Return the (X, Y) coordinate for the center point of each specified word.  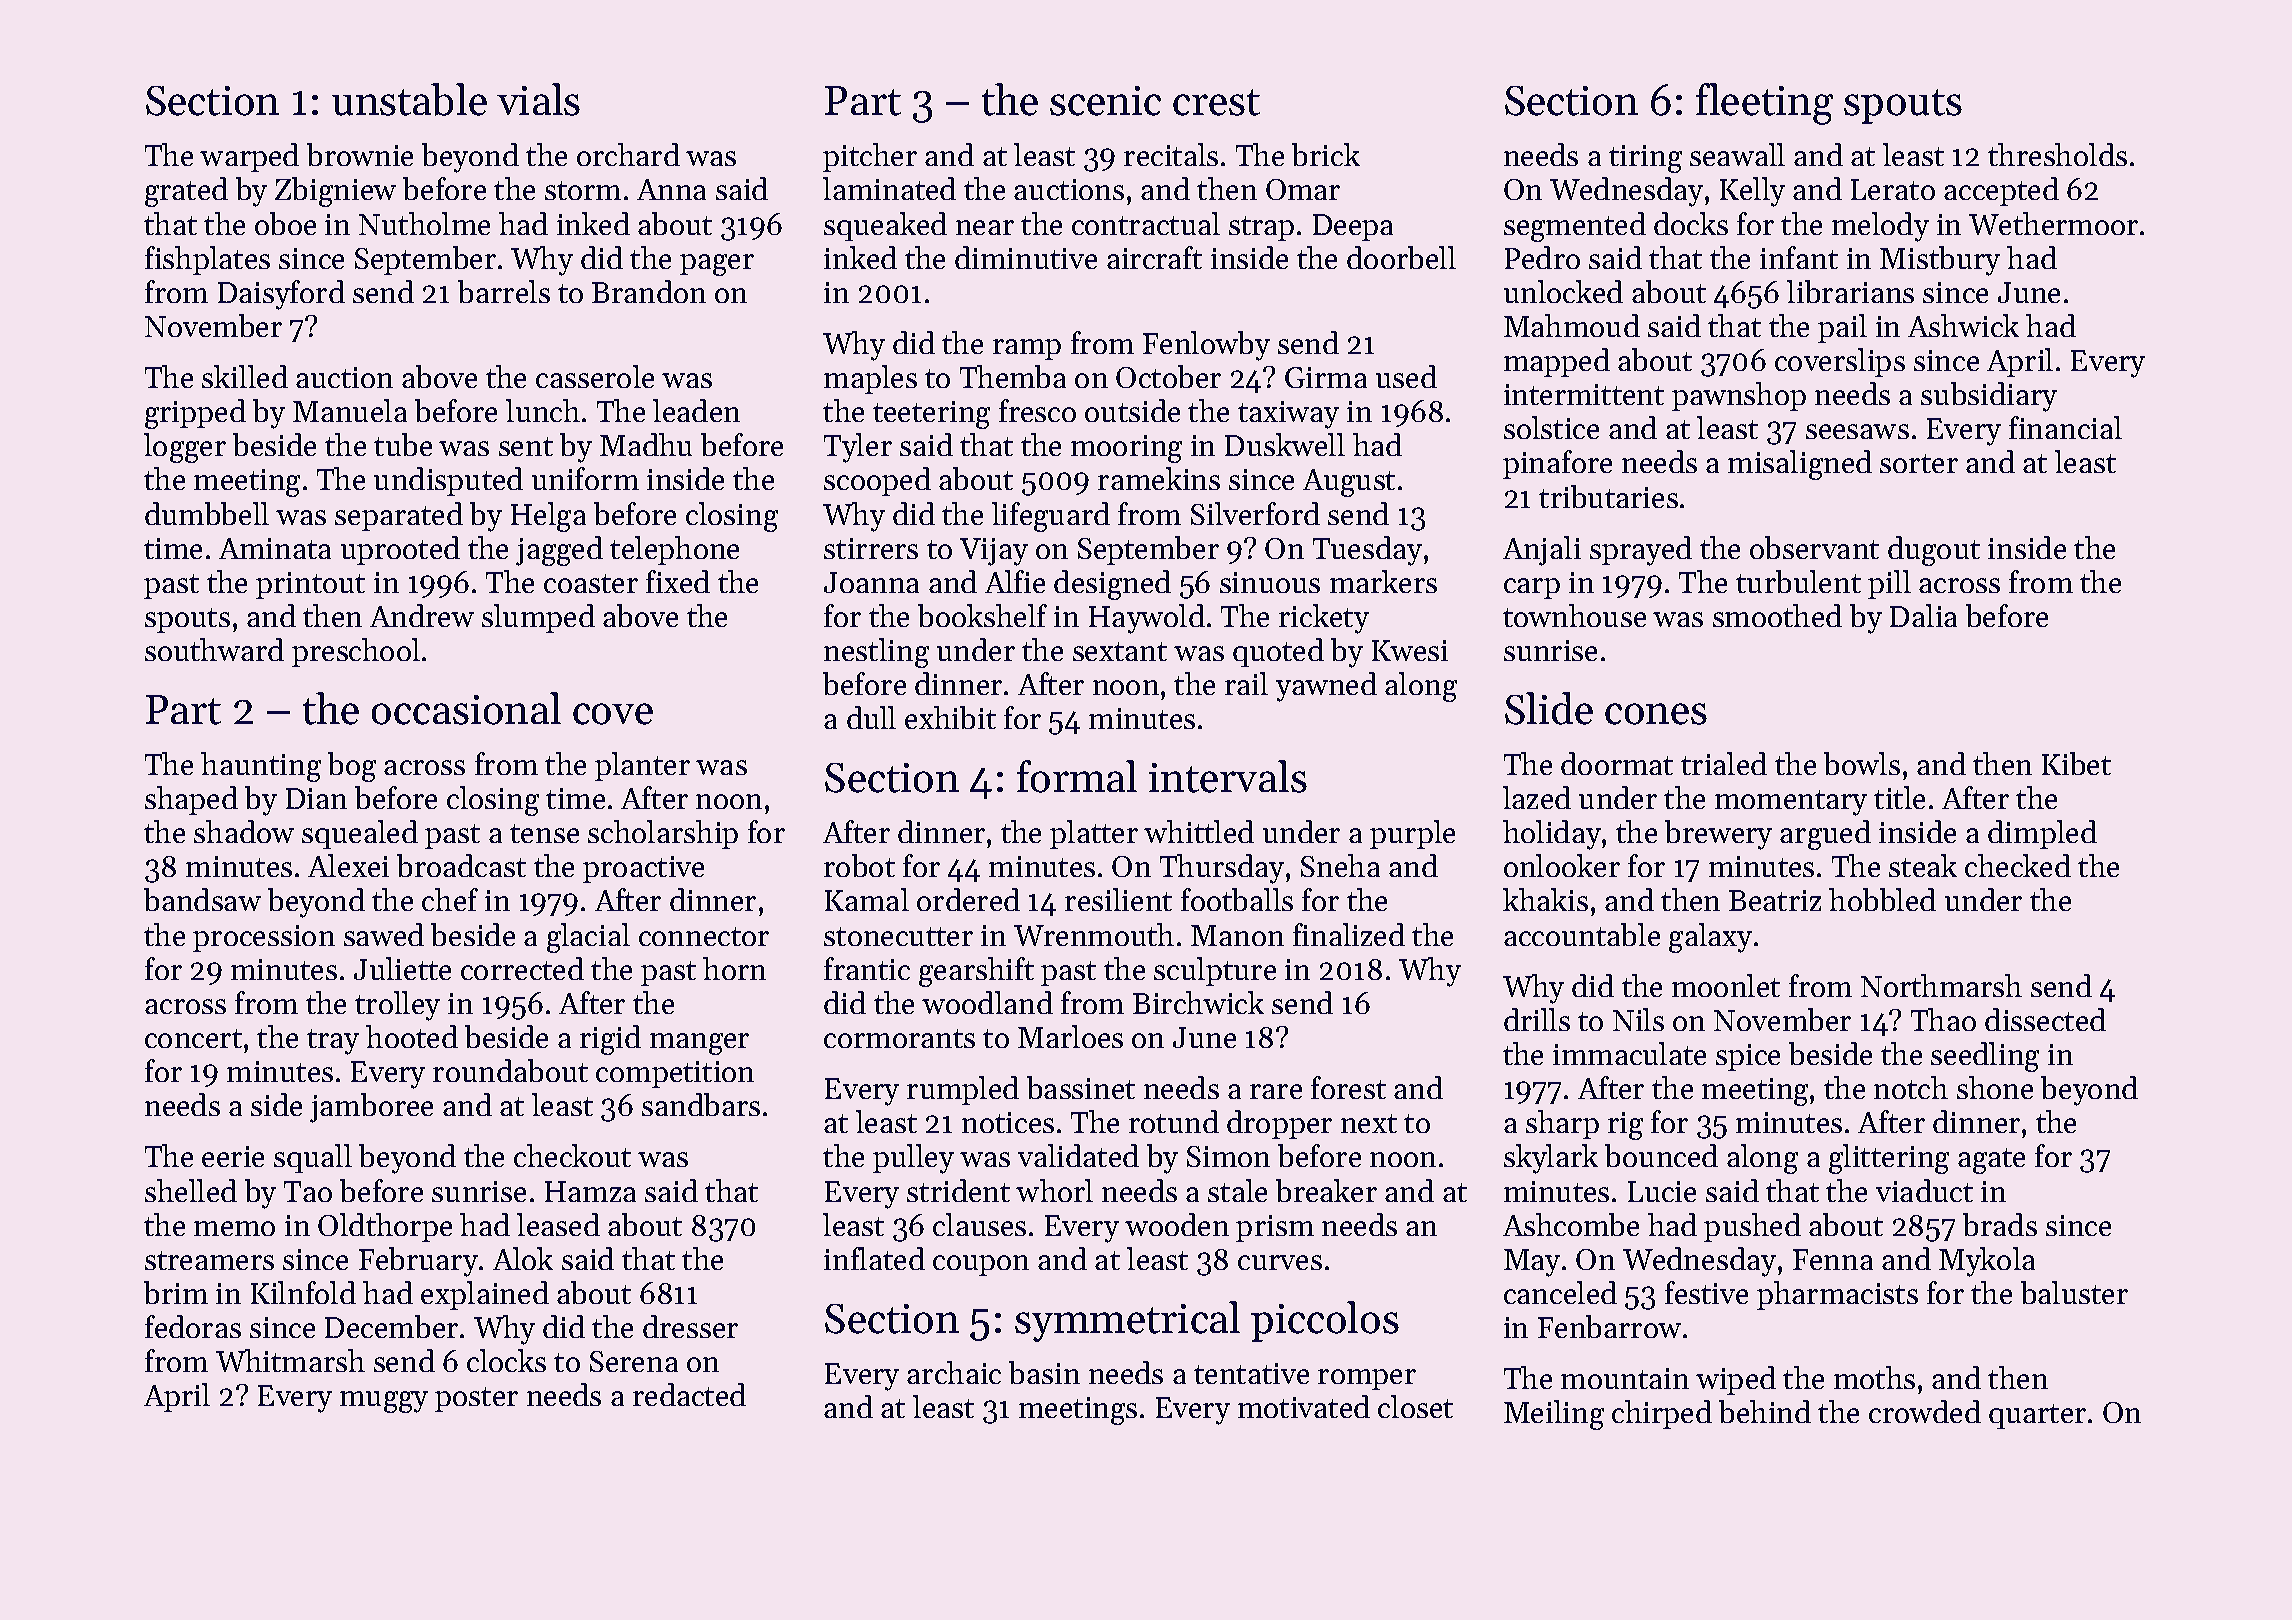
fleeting (1764, 104)
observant (1814, 547)
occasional (466, 708)
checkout (572, 1155)
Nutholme (424, 223)
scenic (1105, 101)
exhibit (950, 717)
